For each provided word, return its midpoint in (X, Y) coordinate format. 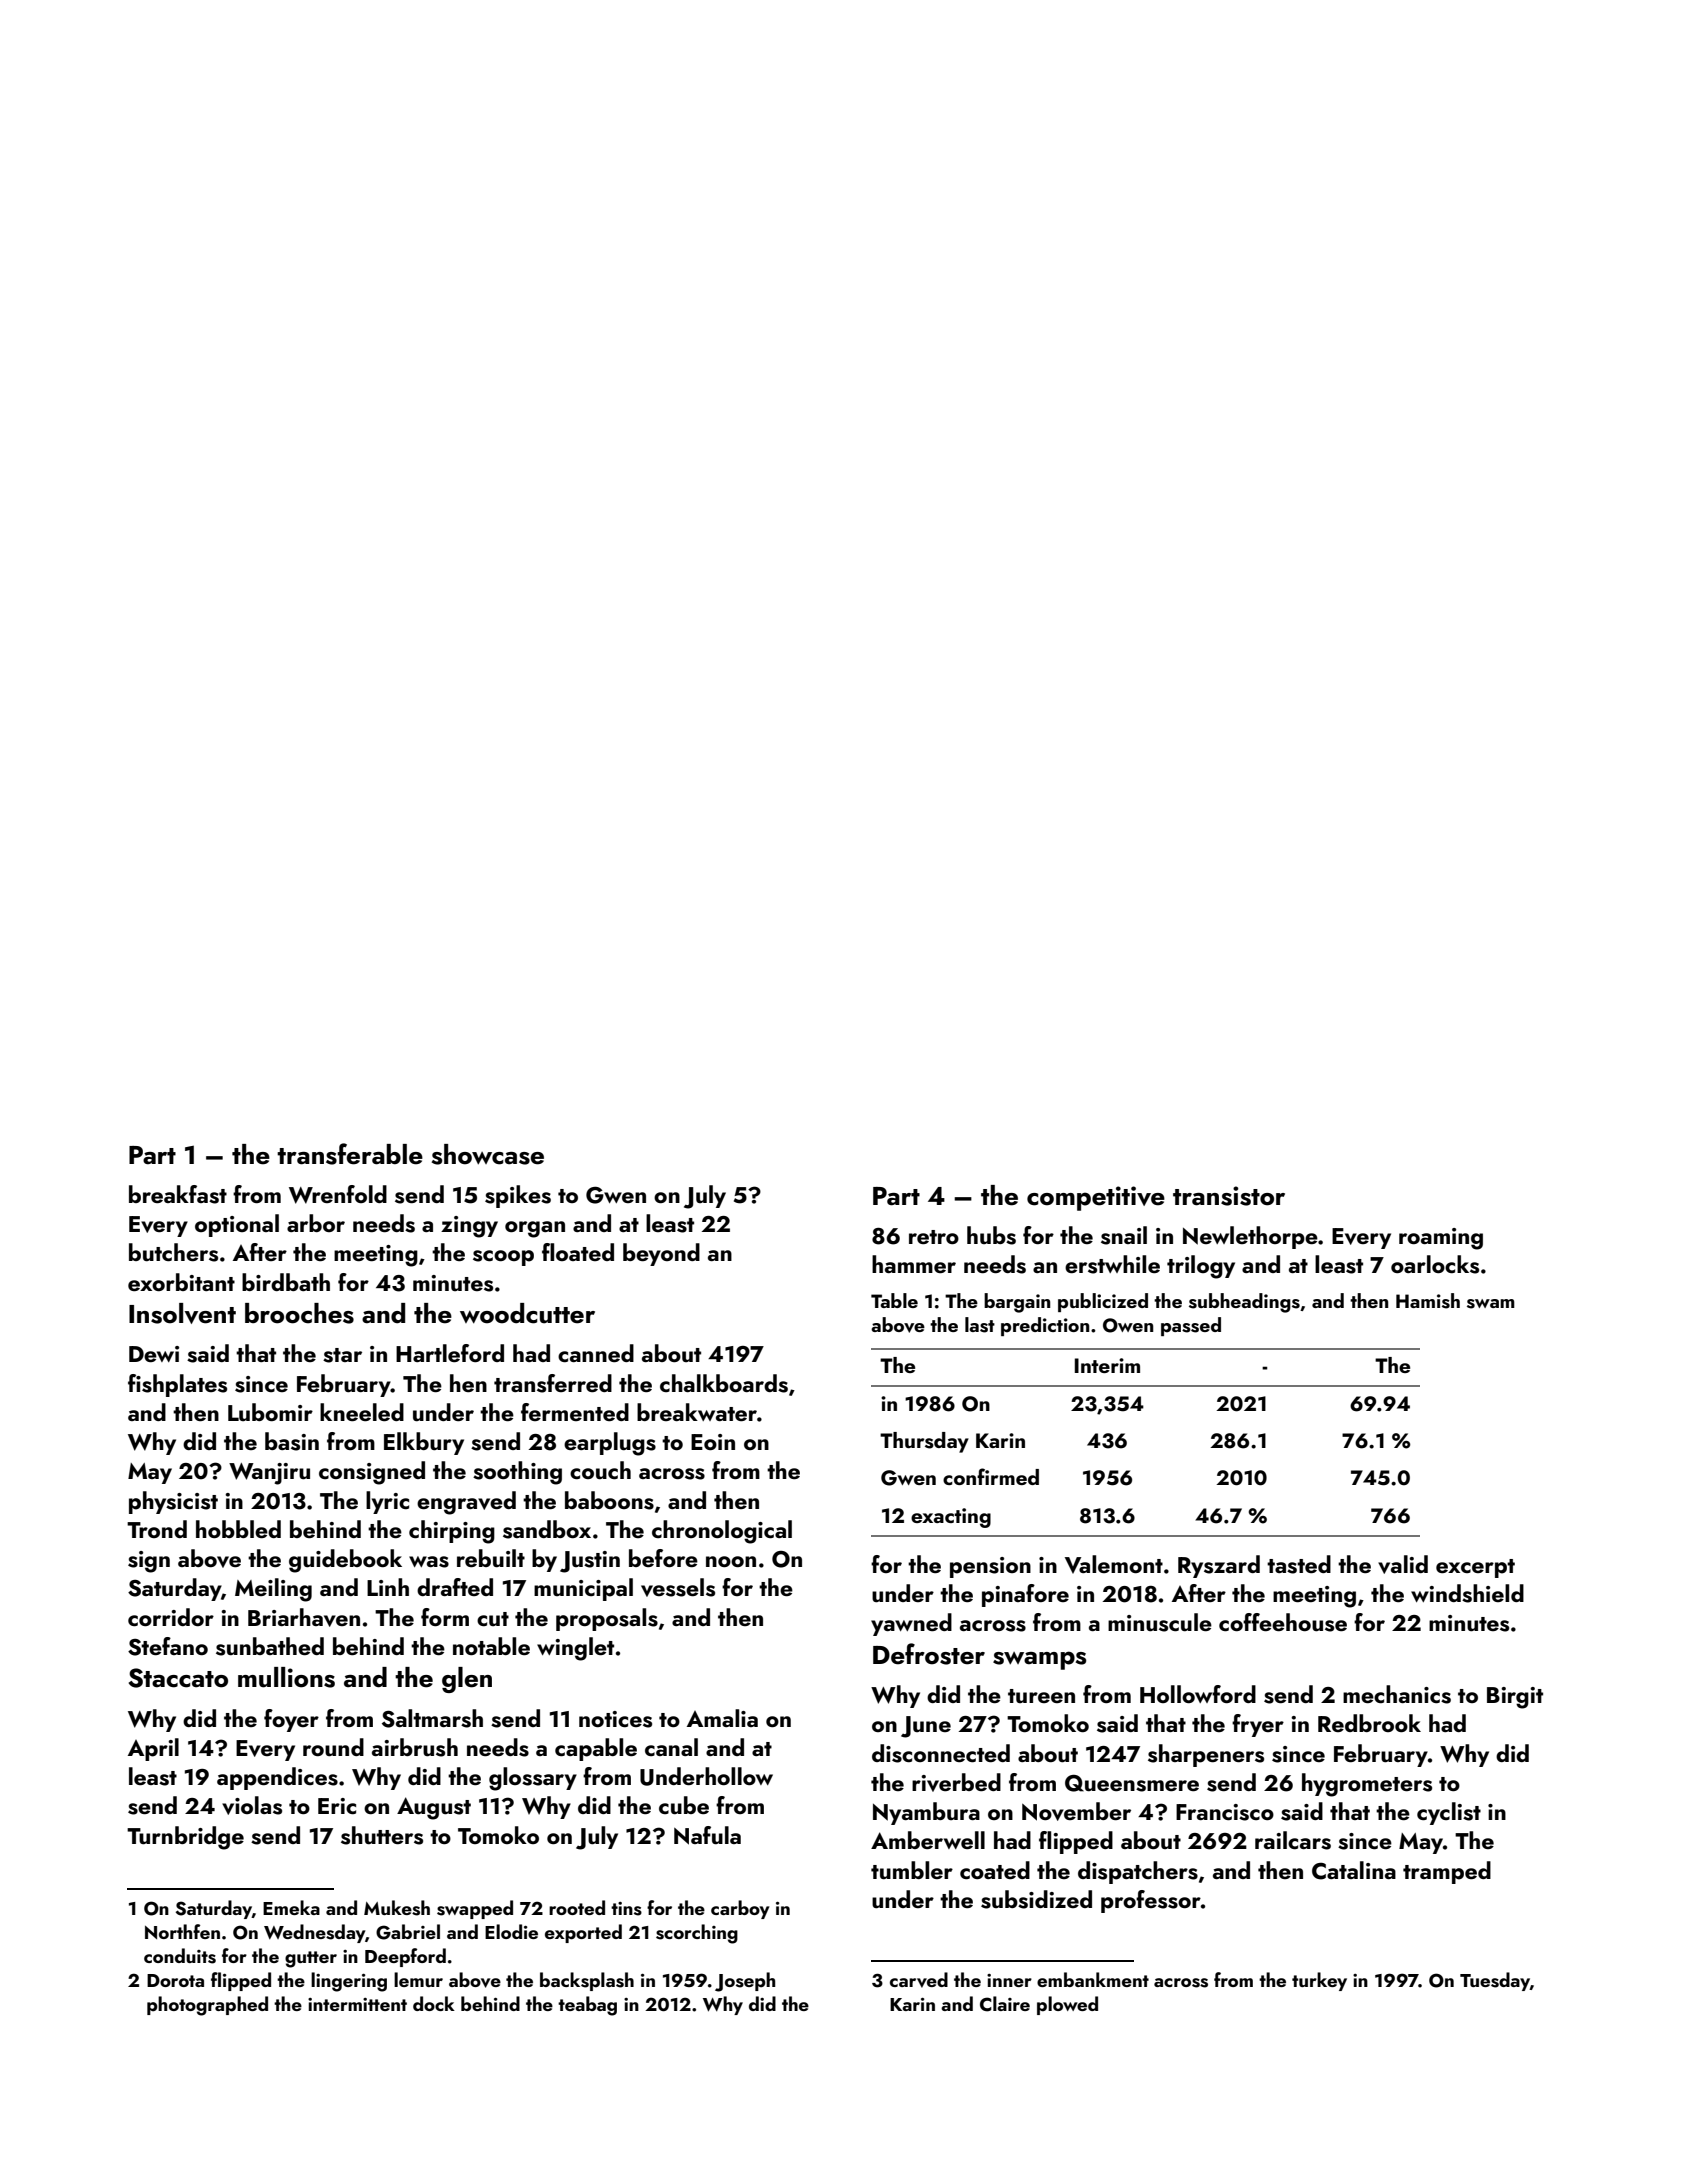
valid (1403, 1564)
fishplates (177, 1385)
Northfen (182, 1931)
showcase (488, 1154)
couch (600, 1470)
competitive (1096, 1198)
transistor (1229, 1196)
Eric (337, 1806)
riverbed (956, 1782)
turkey (1319, 1981)
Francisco (1225, 1812)
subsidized (1036, 1899)
